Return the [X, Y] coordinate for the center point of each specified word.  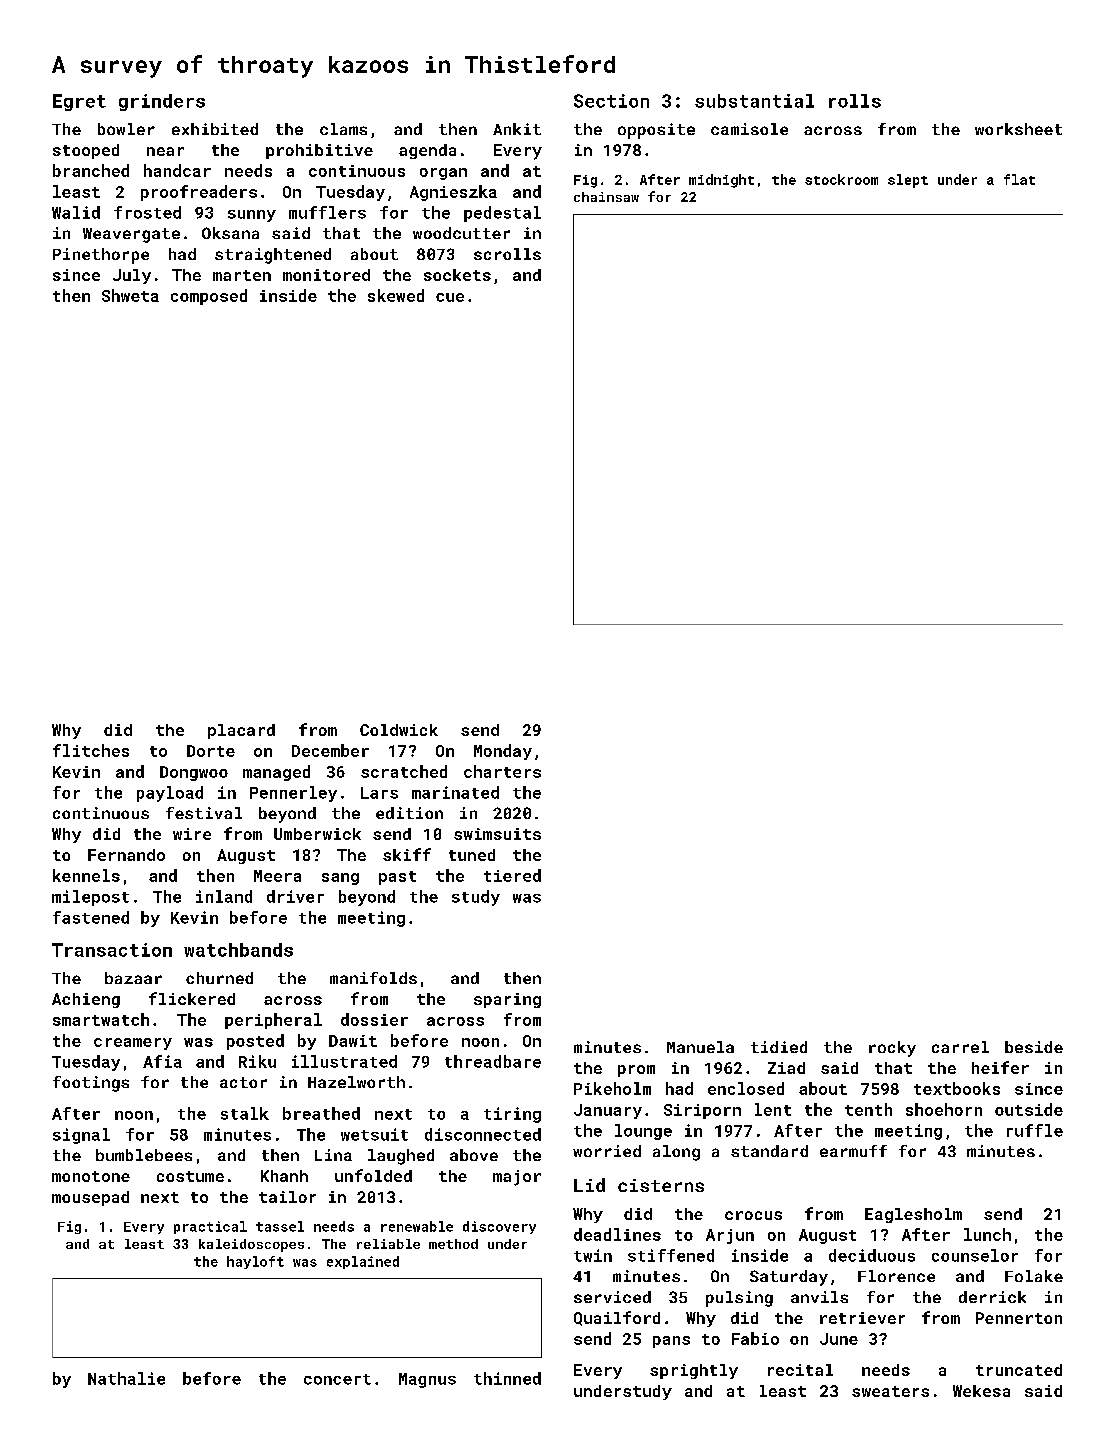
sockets [457, 275]
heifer [1000, 1067]
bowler [126, 129]
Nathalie [126, 1378]
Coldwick [399, 730]
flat [1019, 179]
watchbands [238, 950]
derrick [992, 1297]
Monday [503, 752]
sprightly [694, 1371]
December [330, 750]
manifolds [373, 978]
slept [908, 181]
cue [450, 297]
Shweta [130, 295]
